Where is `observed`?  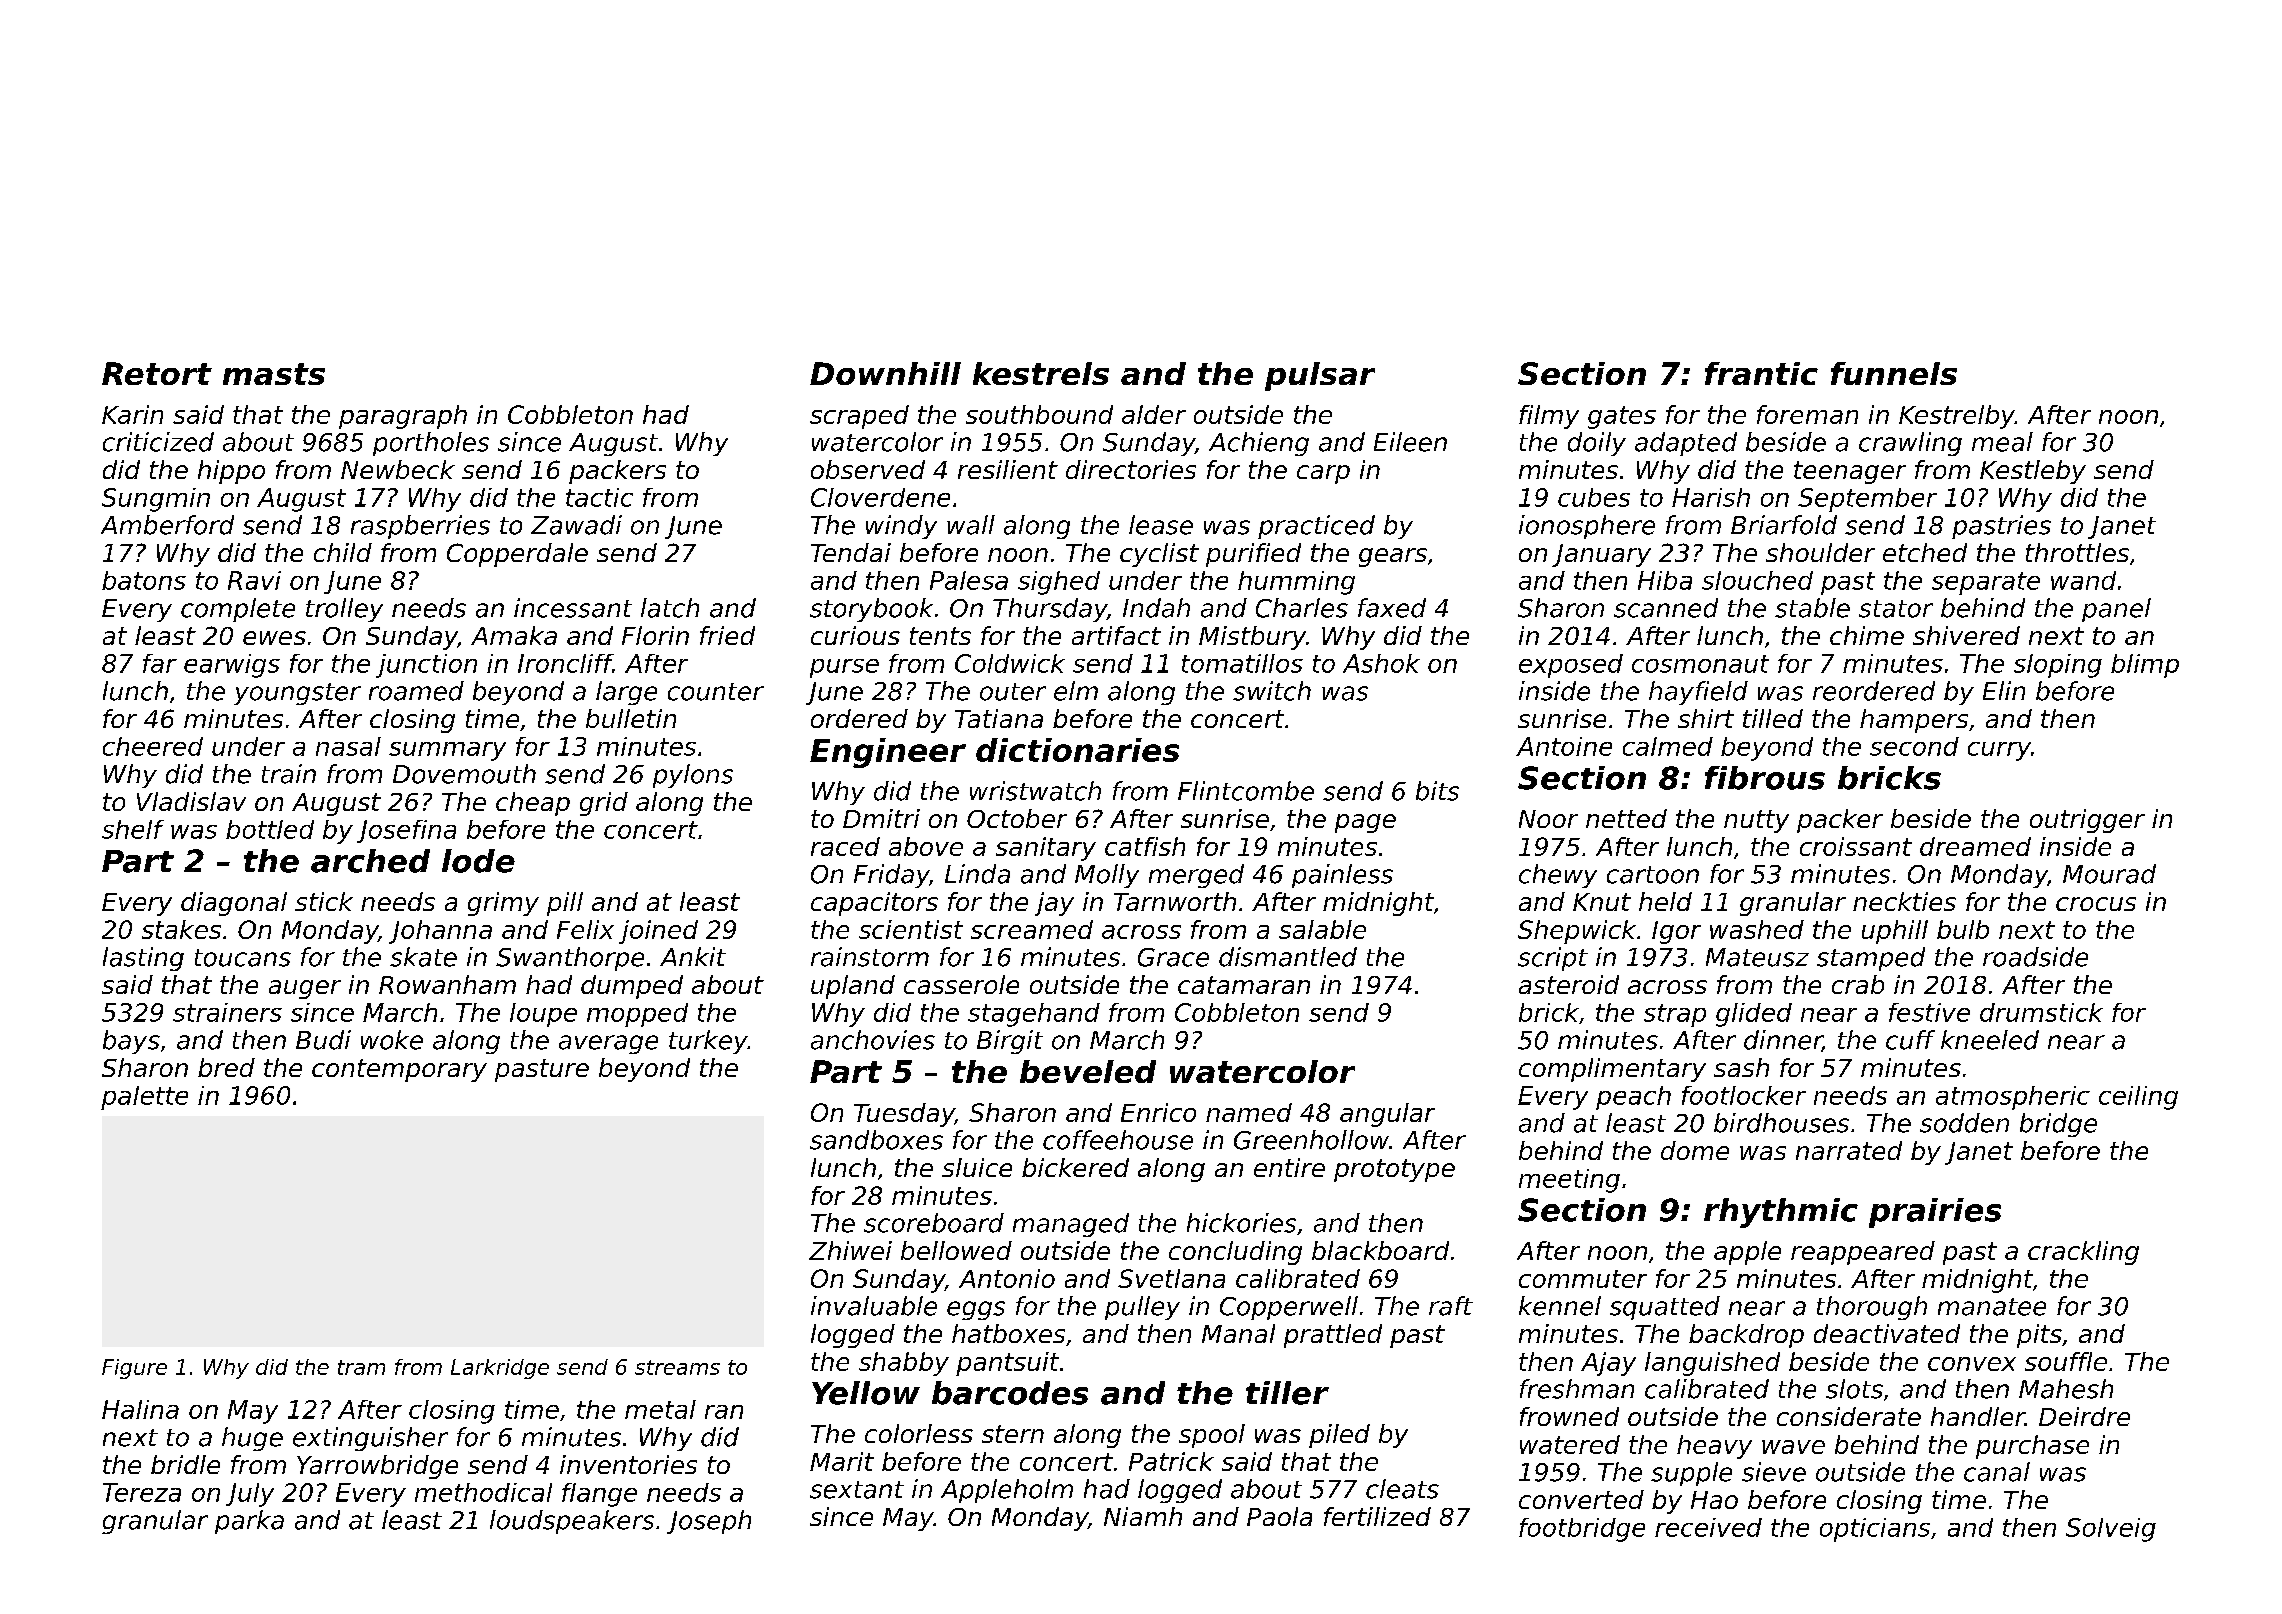 observed is located at coordinates (868, 469).
